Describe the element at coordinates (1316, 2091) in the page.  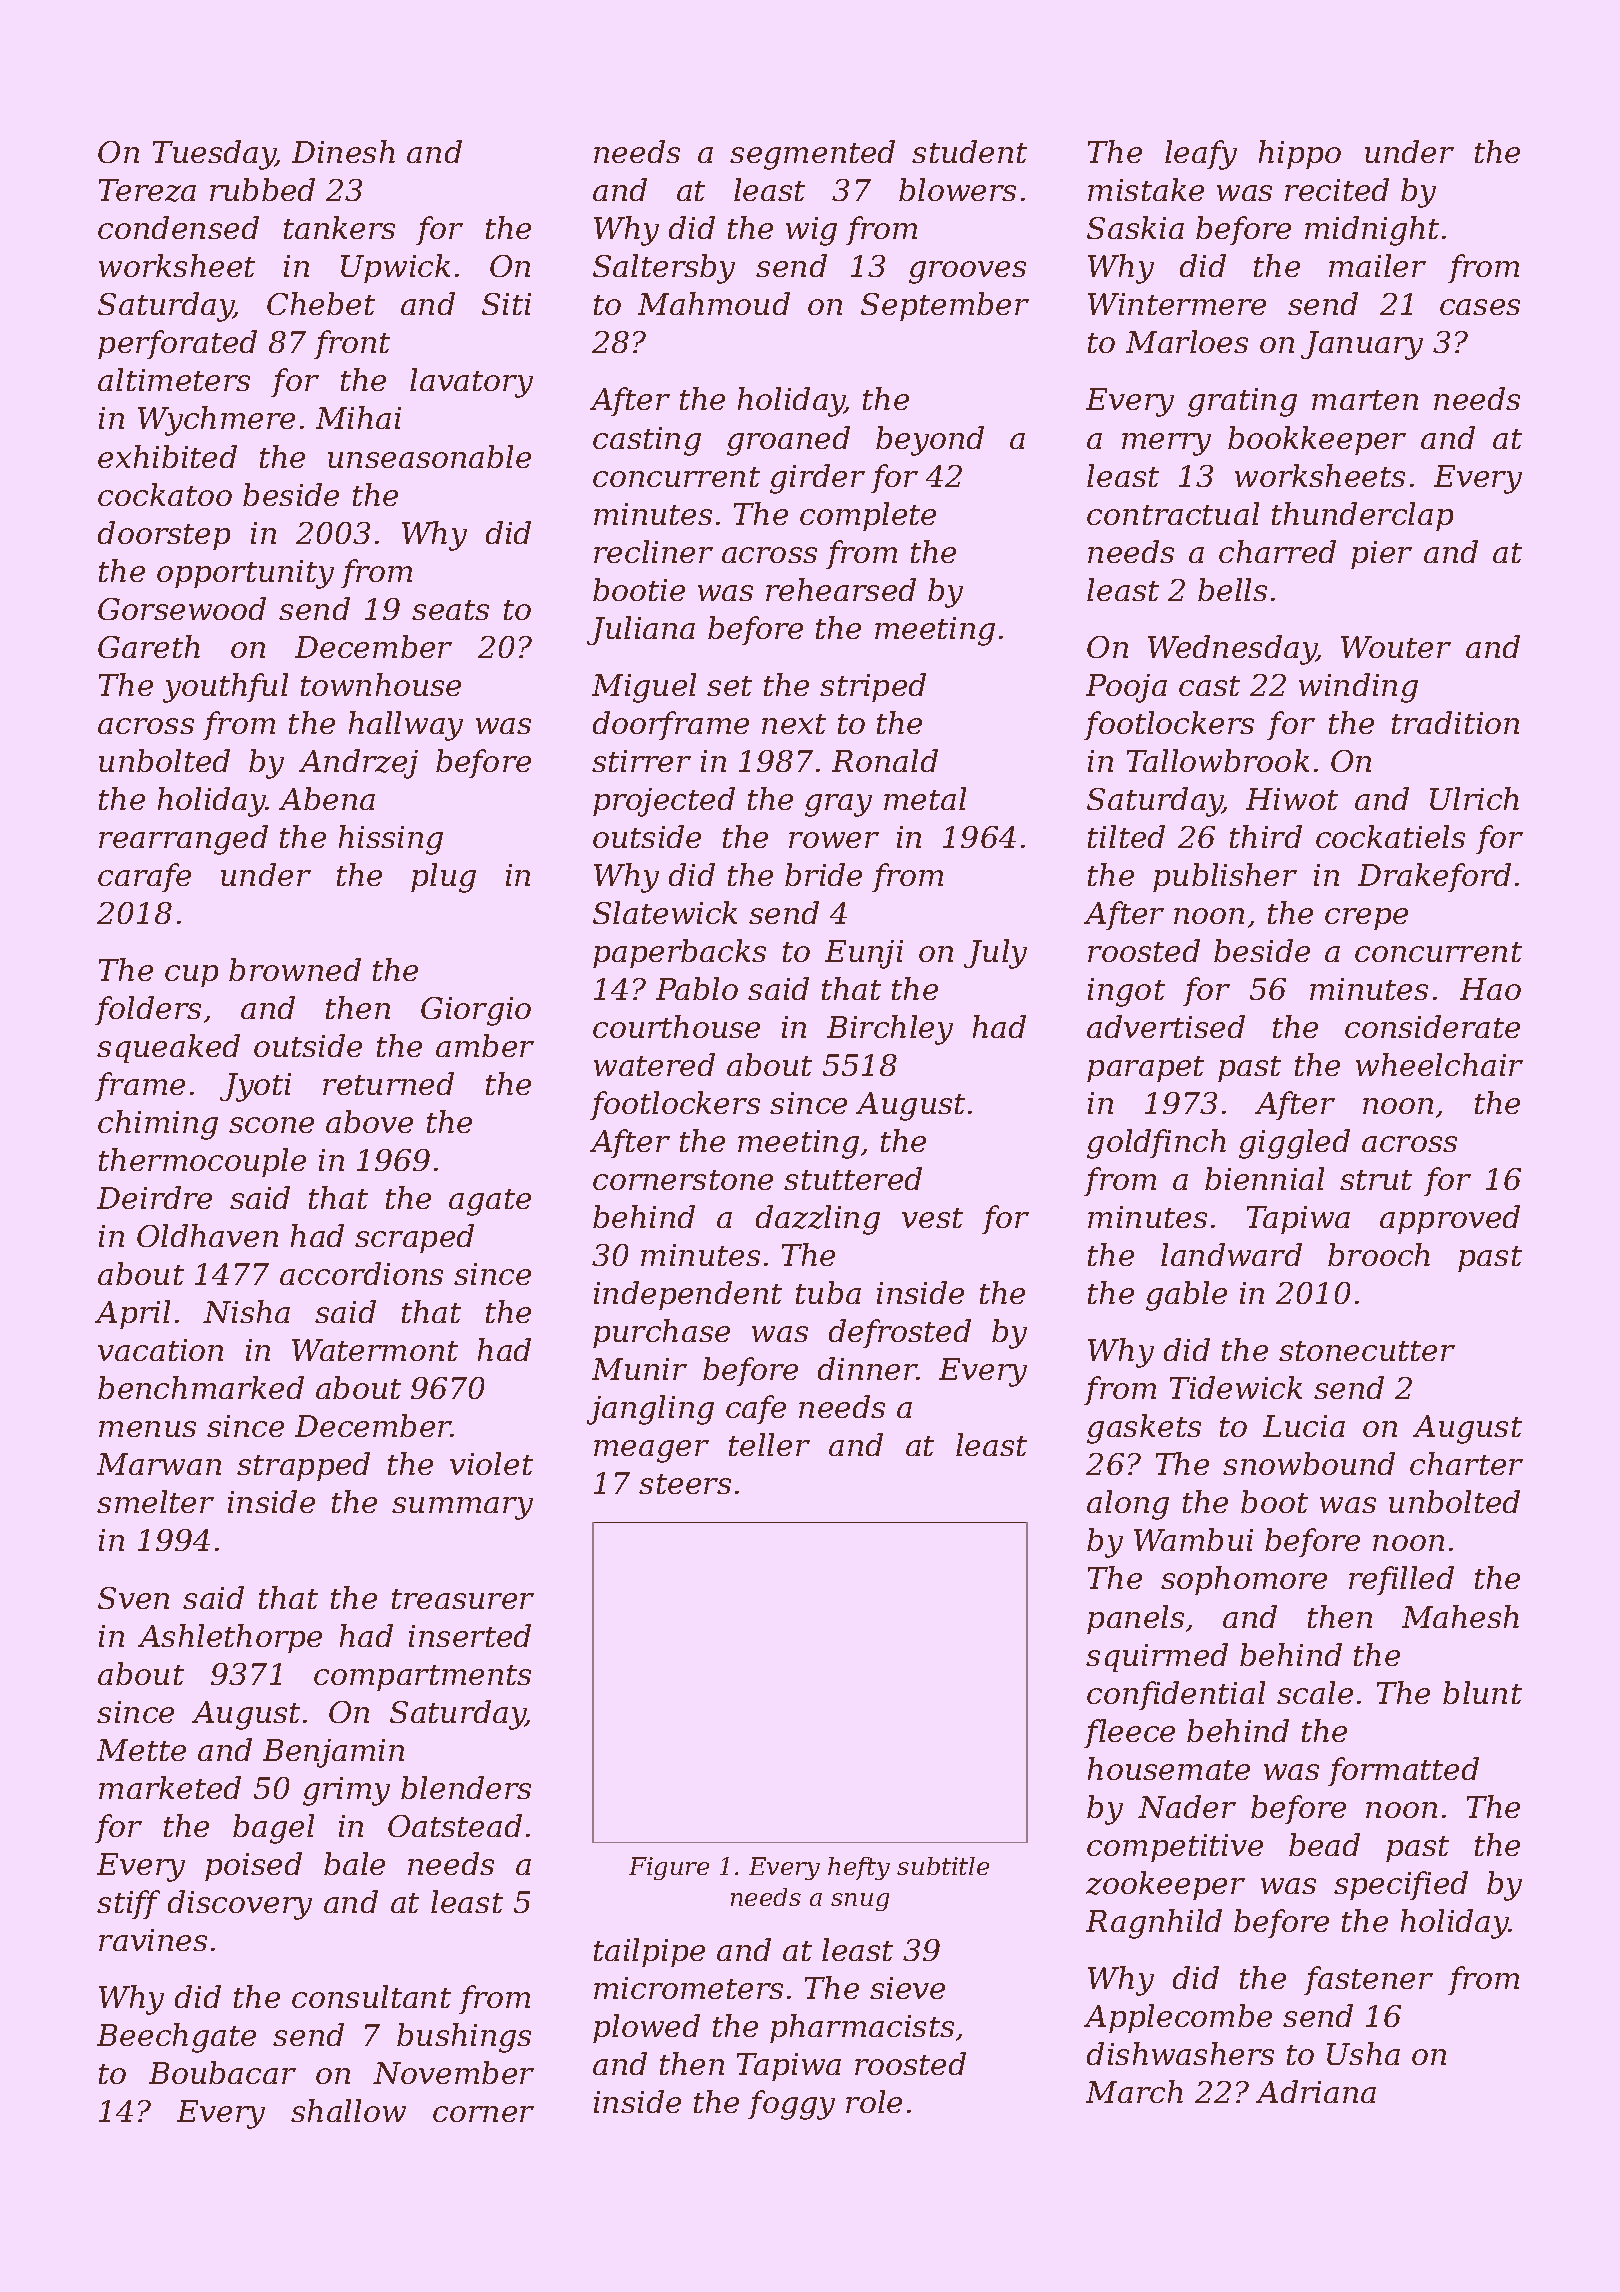
I see `Adriana` at that location.
